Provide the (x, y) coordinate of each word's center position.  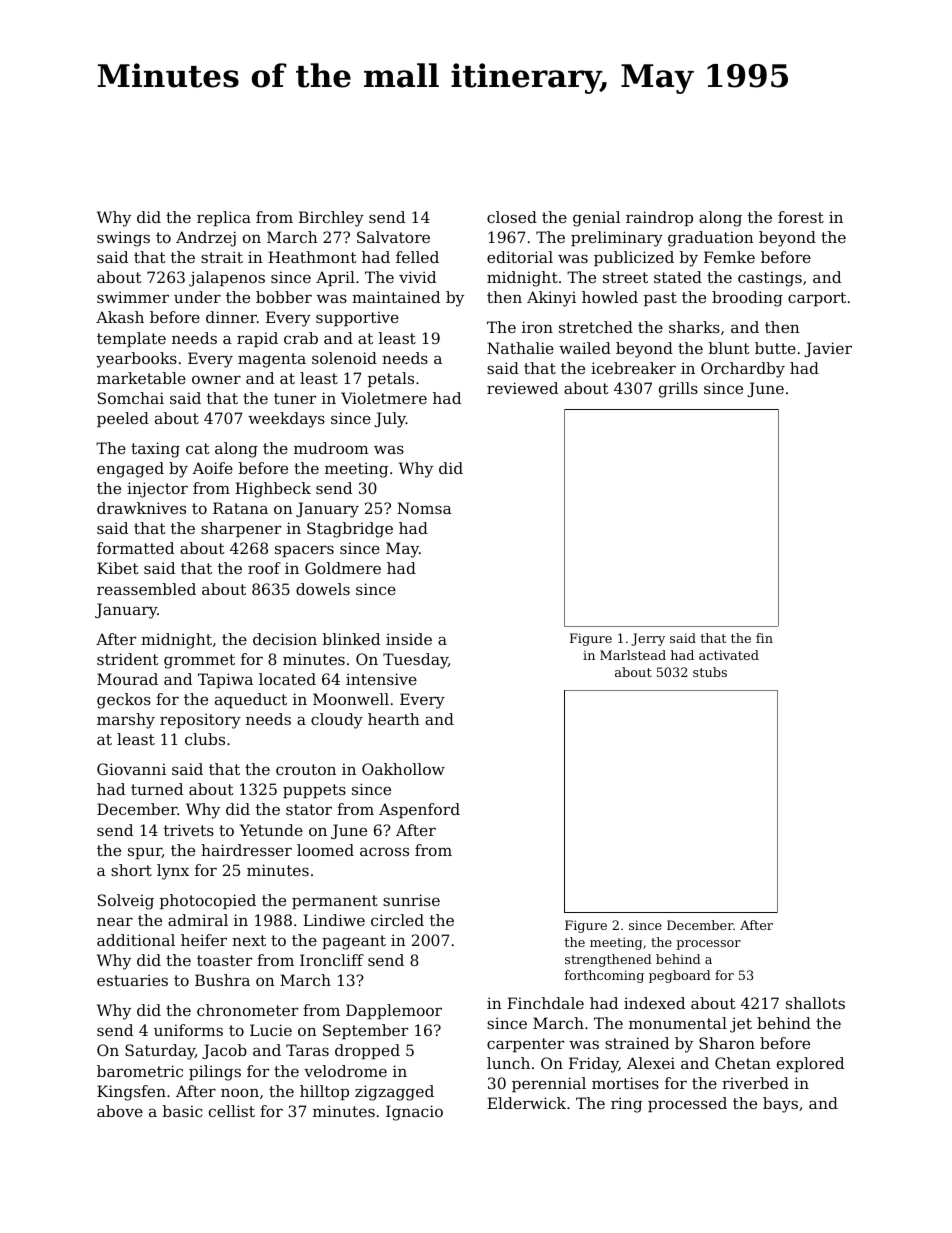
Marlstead (633, 655)
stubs (710, 672)
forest (801, 217)
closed (512, 217)
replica (224, 218)
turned (157, 789)
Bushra (222, 980)
